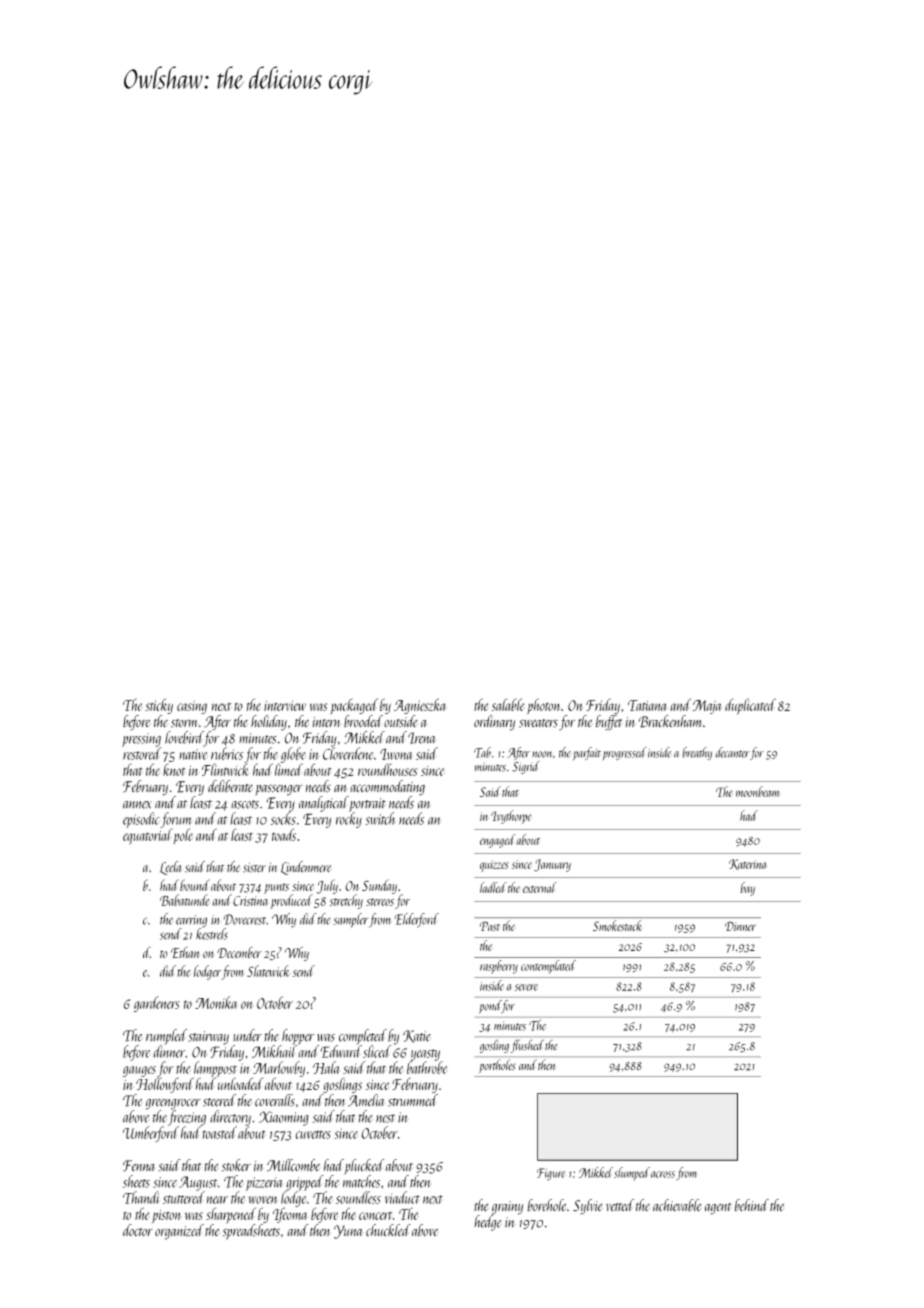 The image size is (924, 1308). Describe the element at coordinates (526, 767) in the screenshot. I see `Sigrid` at that location.
